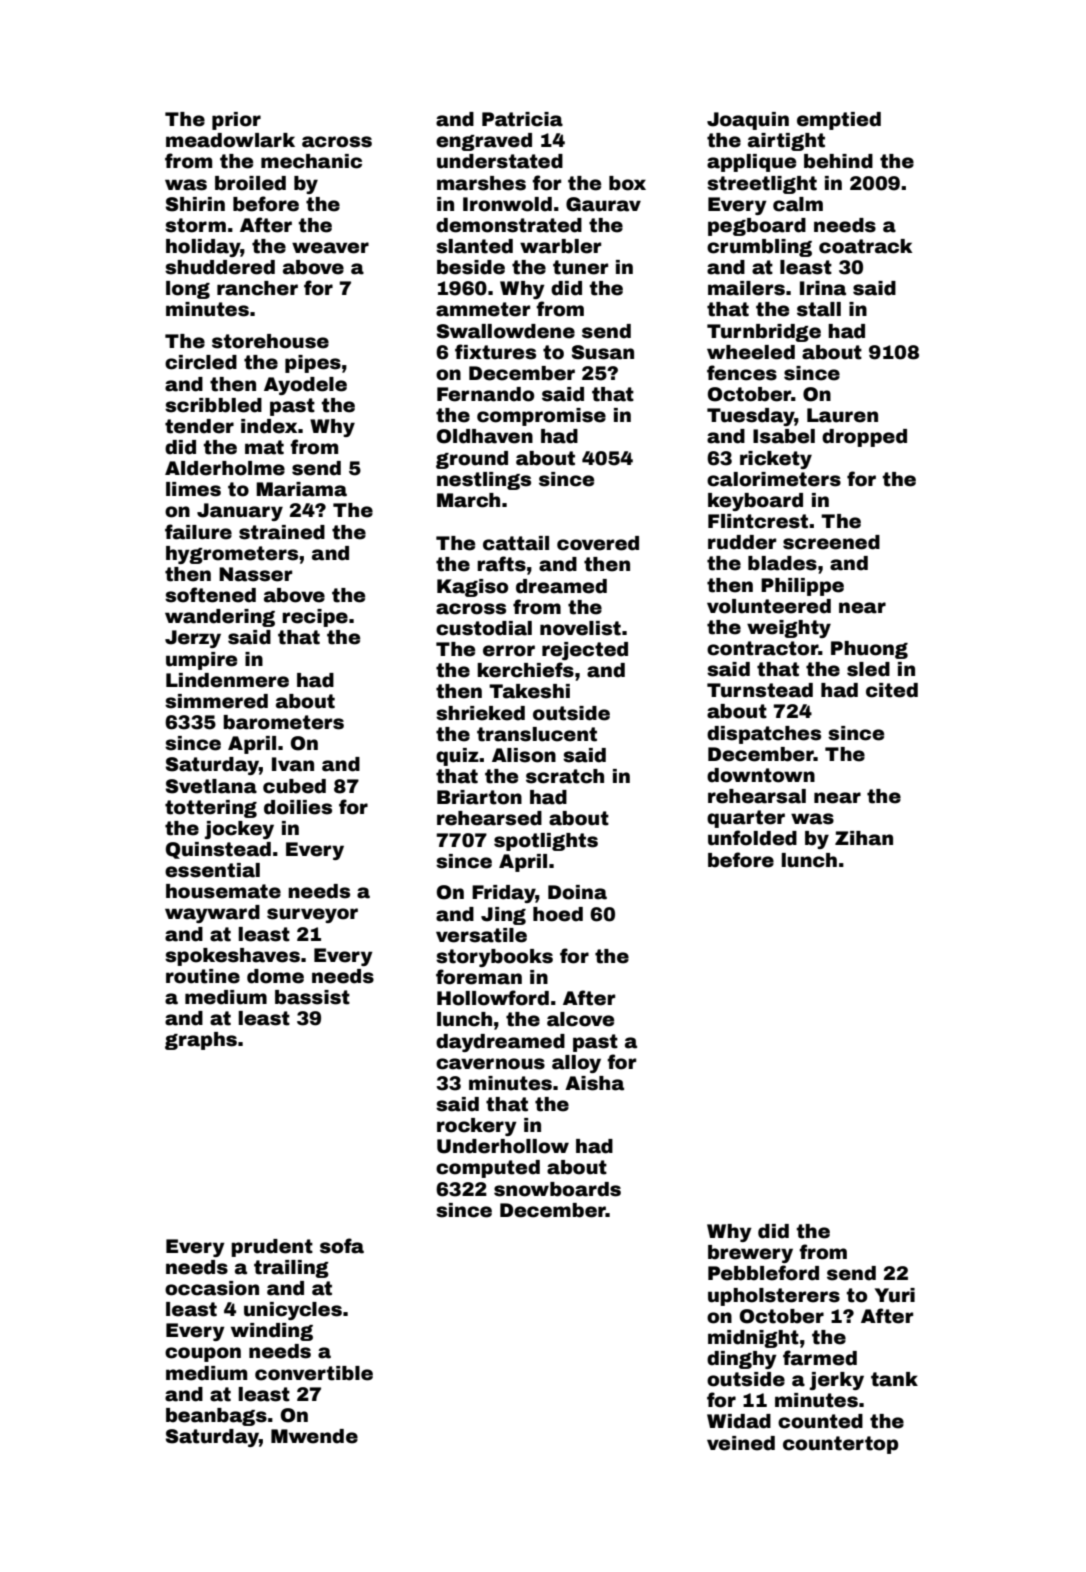  I want to click on brewery, so click(750, 1254).
